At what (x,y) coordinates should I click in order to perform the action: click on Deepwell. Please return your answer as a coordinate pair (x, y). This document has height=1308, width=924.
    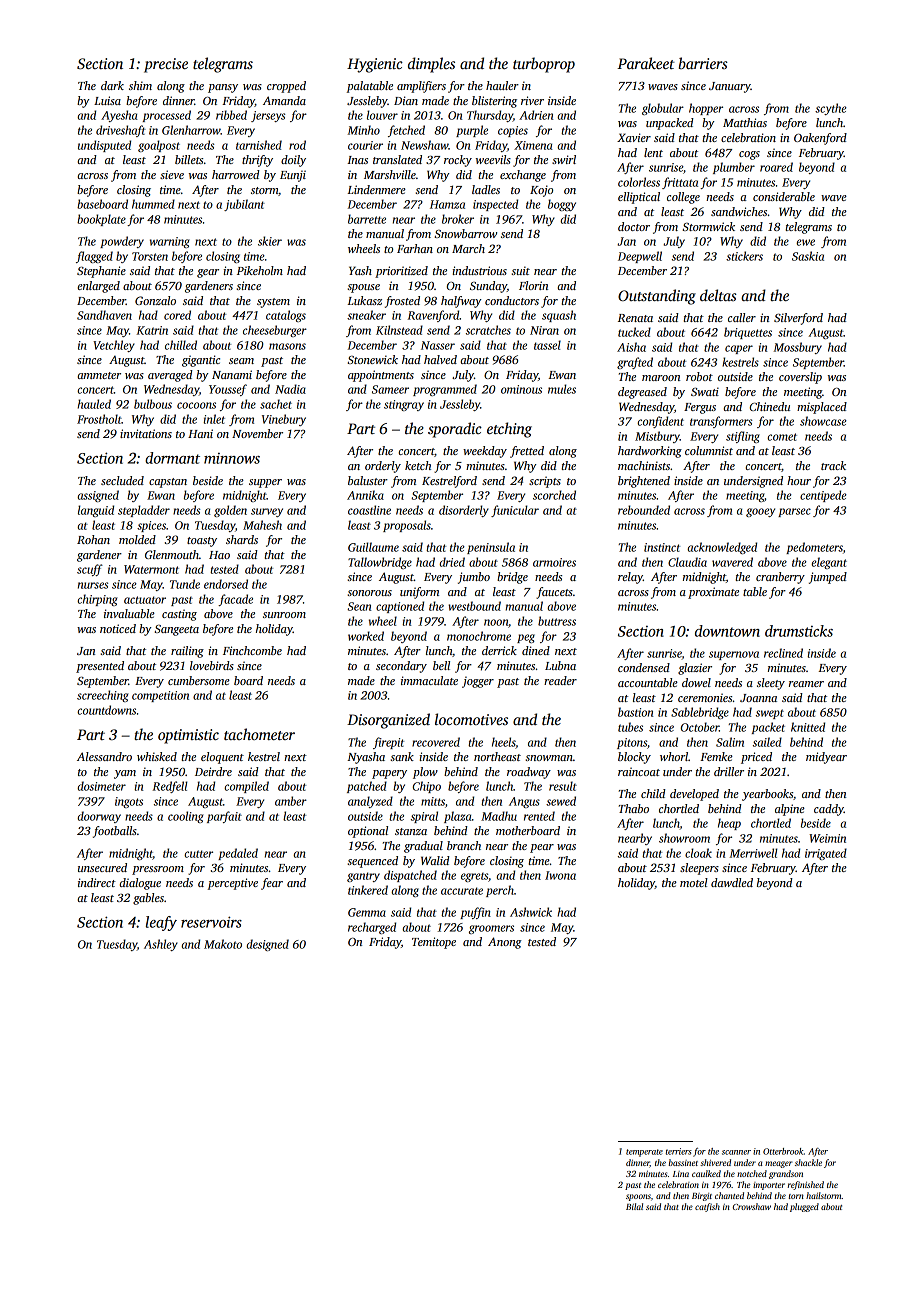
    Looking at the image, I should click on (640, 257).
